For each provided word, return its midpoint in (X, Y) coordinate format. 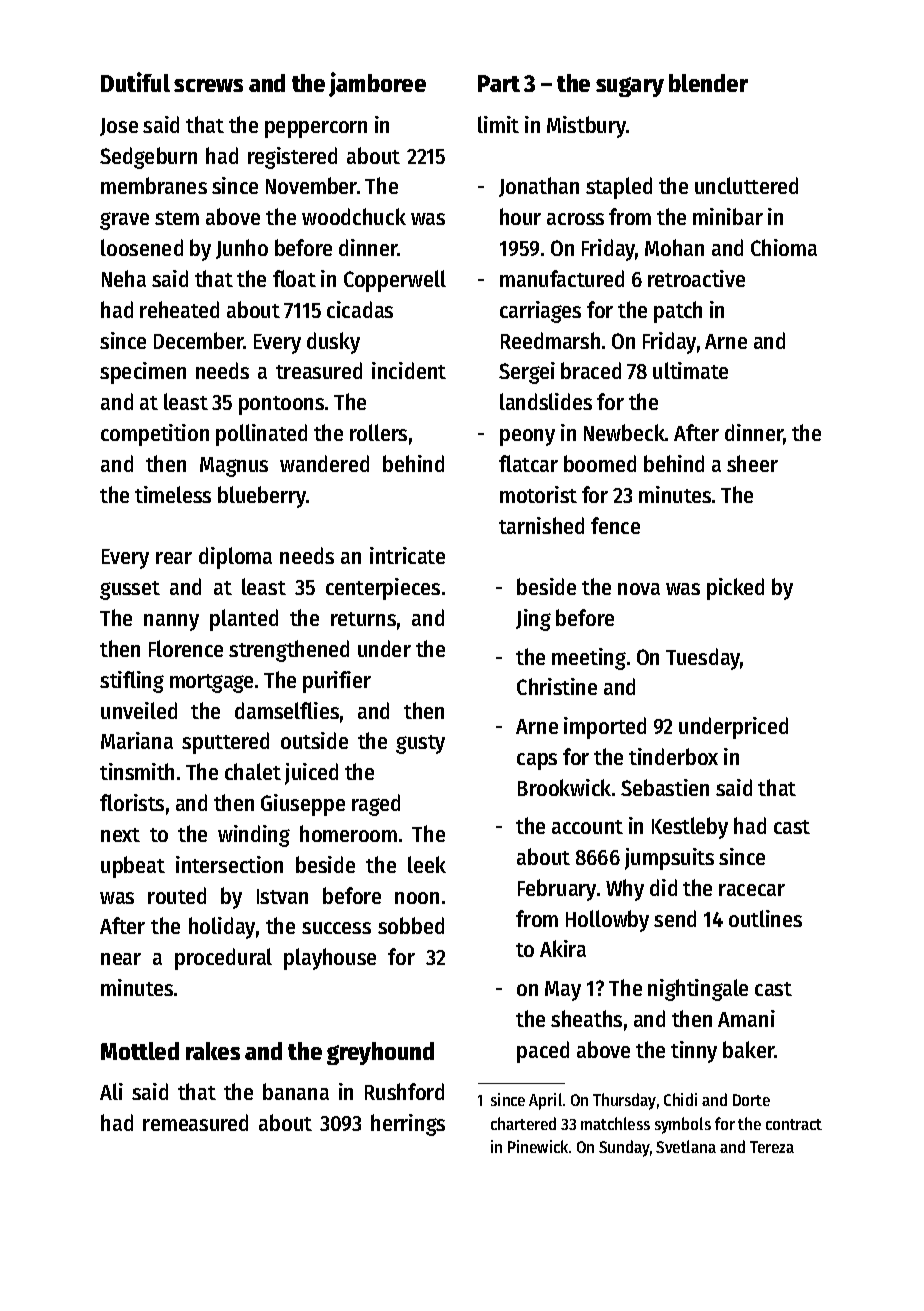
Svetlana (686, 1146)
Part (499, 83)
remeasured (195, 1122)
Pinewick (538, 1146)
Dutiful (135, 82)
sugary (630, 87)
